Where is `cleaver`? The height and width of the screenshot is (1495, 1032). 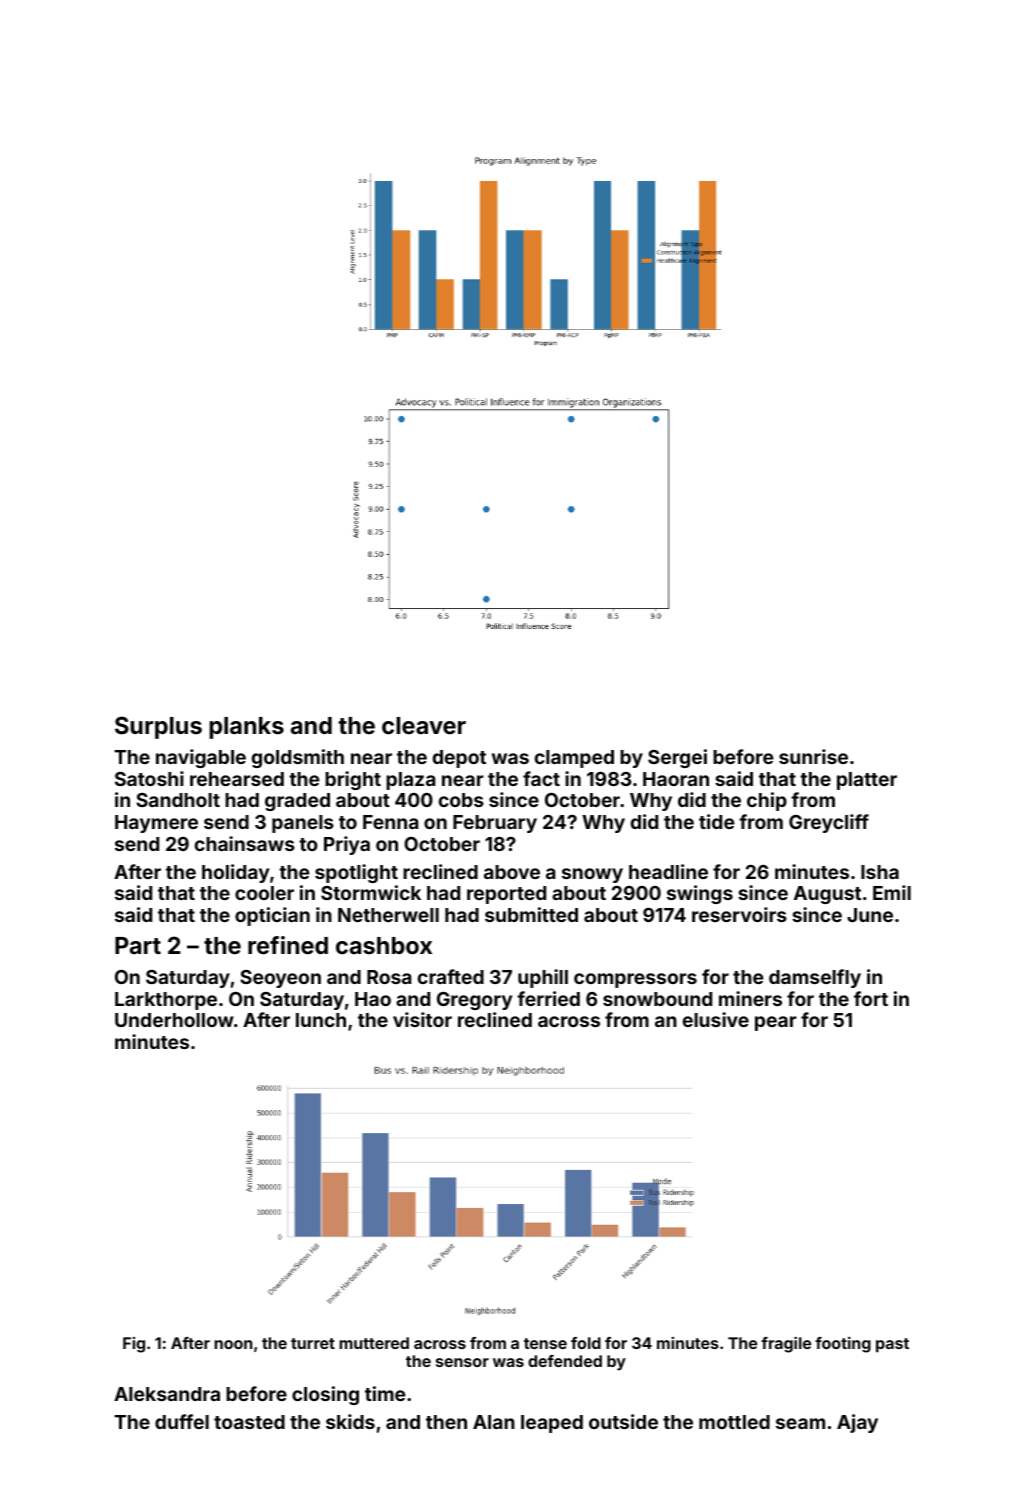
cleaver is located at coordinates (424, 726).
